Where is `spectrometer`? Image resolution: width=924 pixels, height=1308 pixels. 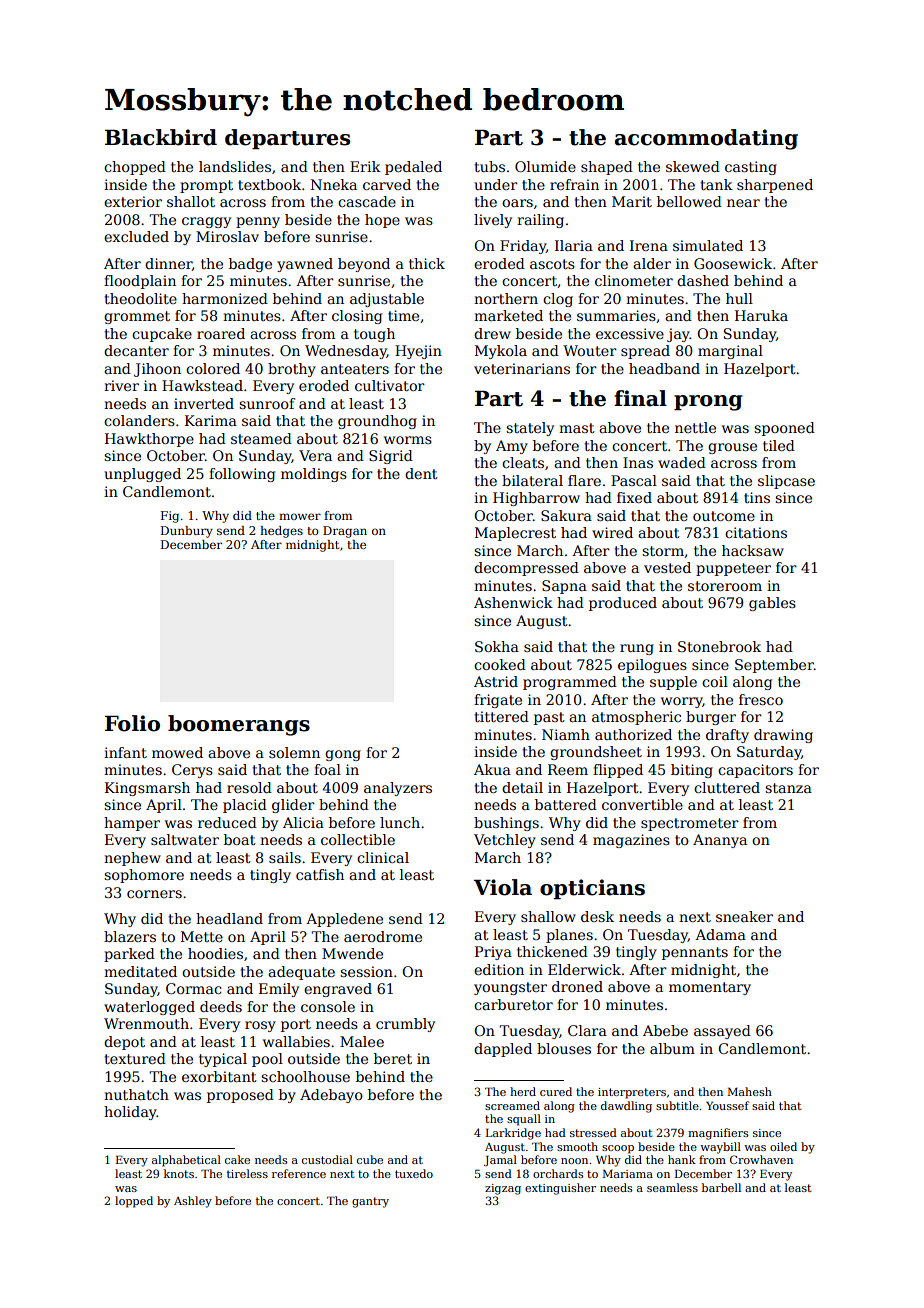
spectrometer is located at coordinates (690, 824).
